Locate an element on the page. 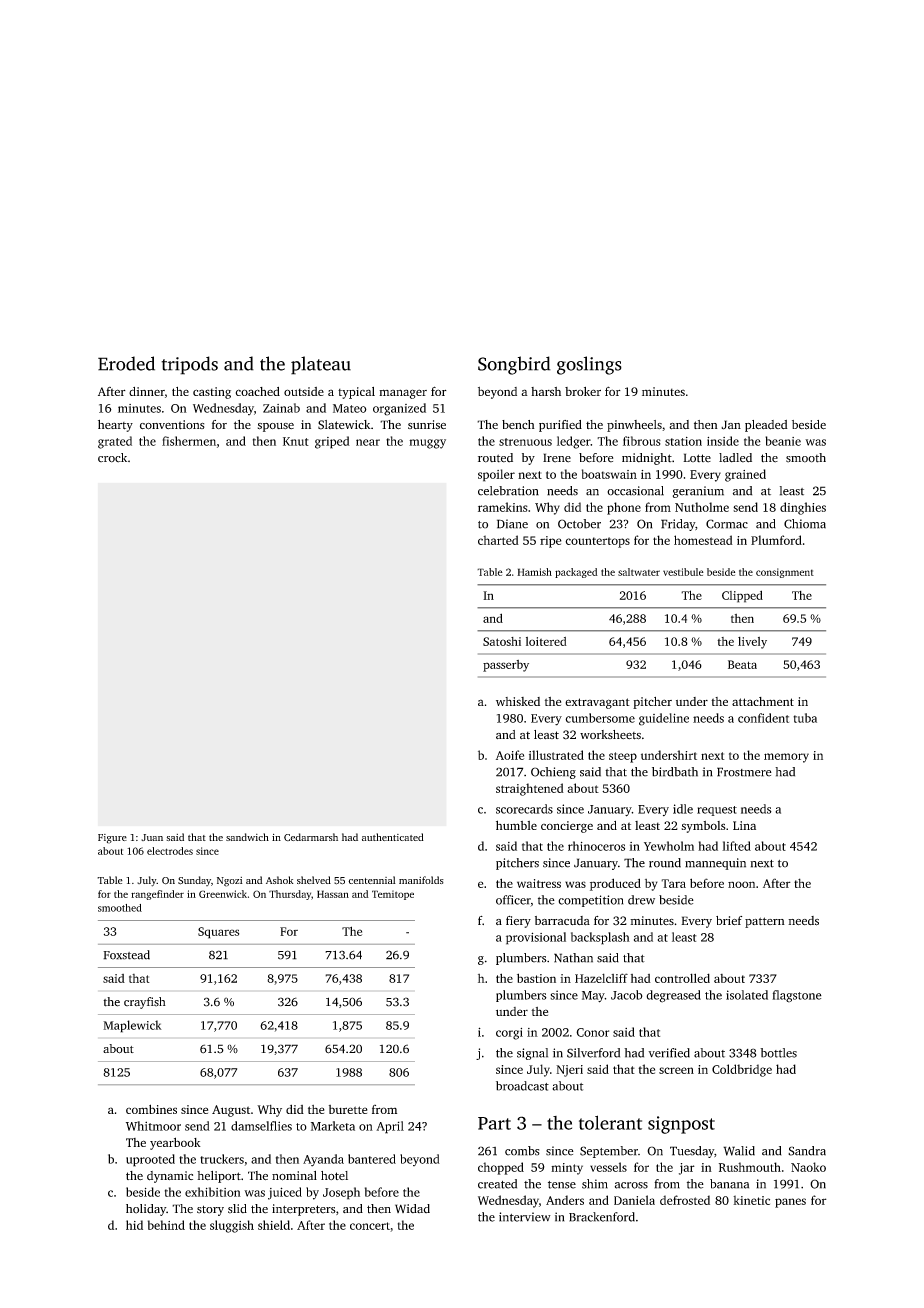 This image has width=924, height=1308. sandwich is located at coordinates (247, 837).
